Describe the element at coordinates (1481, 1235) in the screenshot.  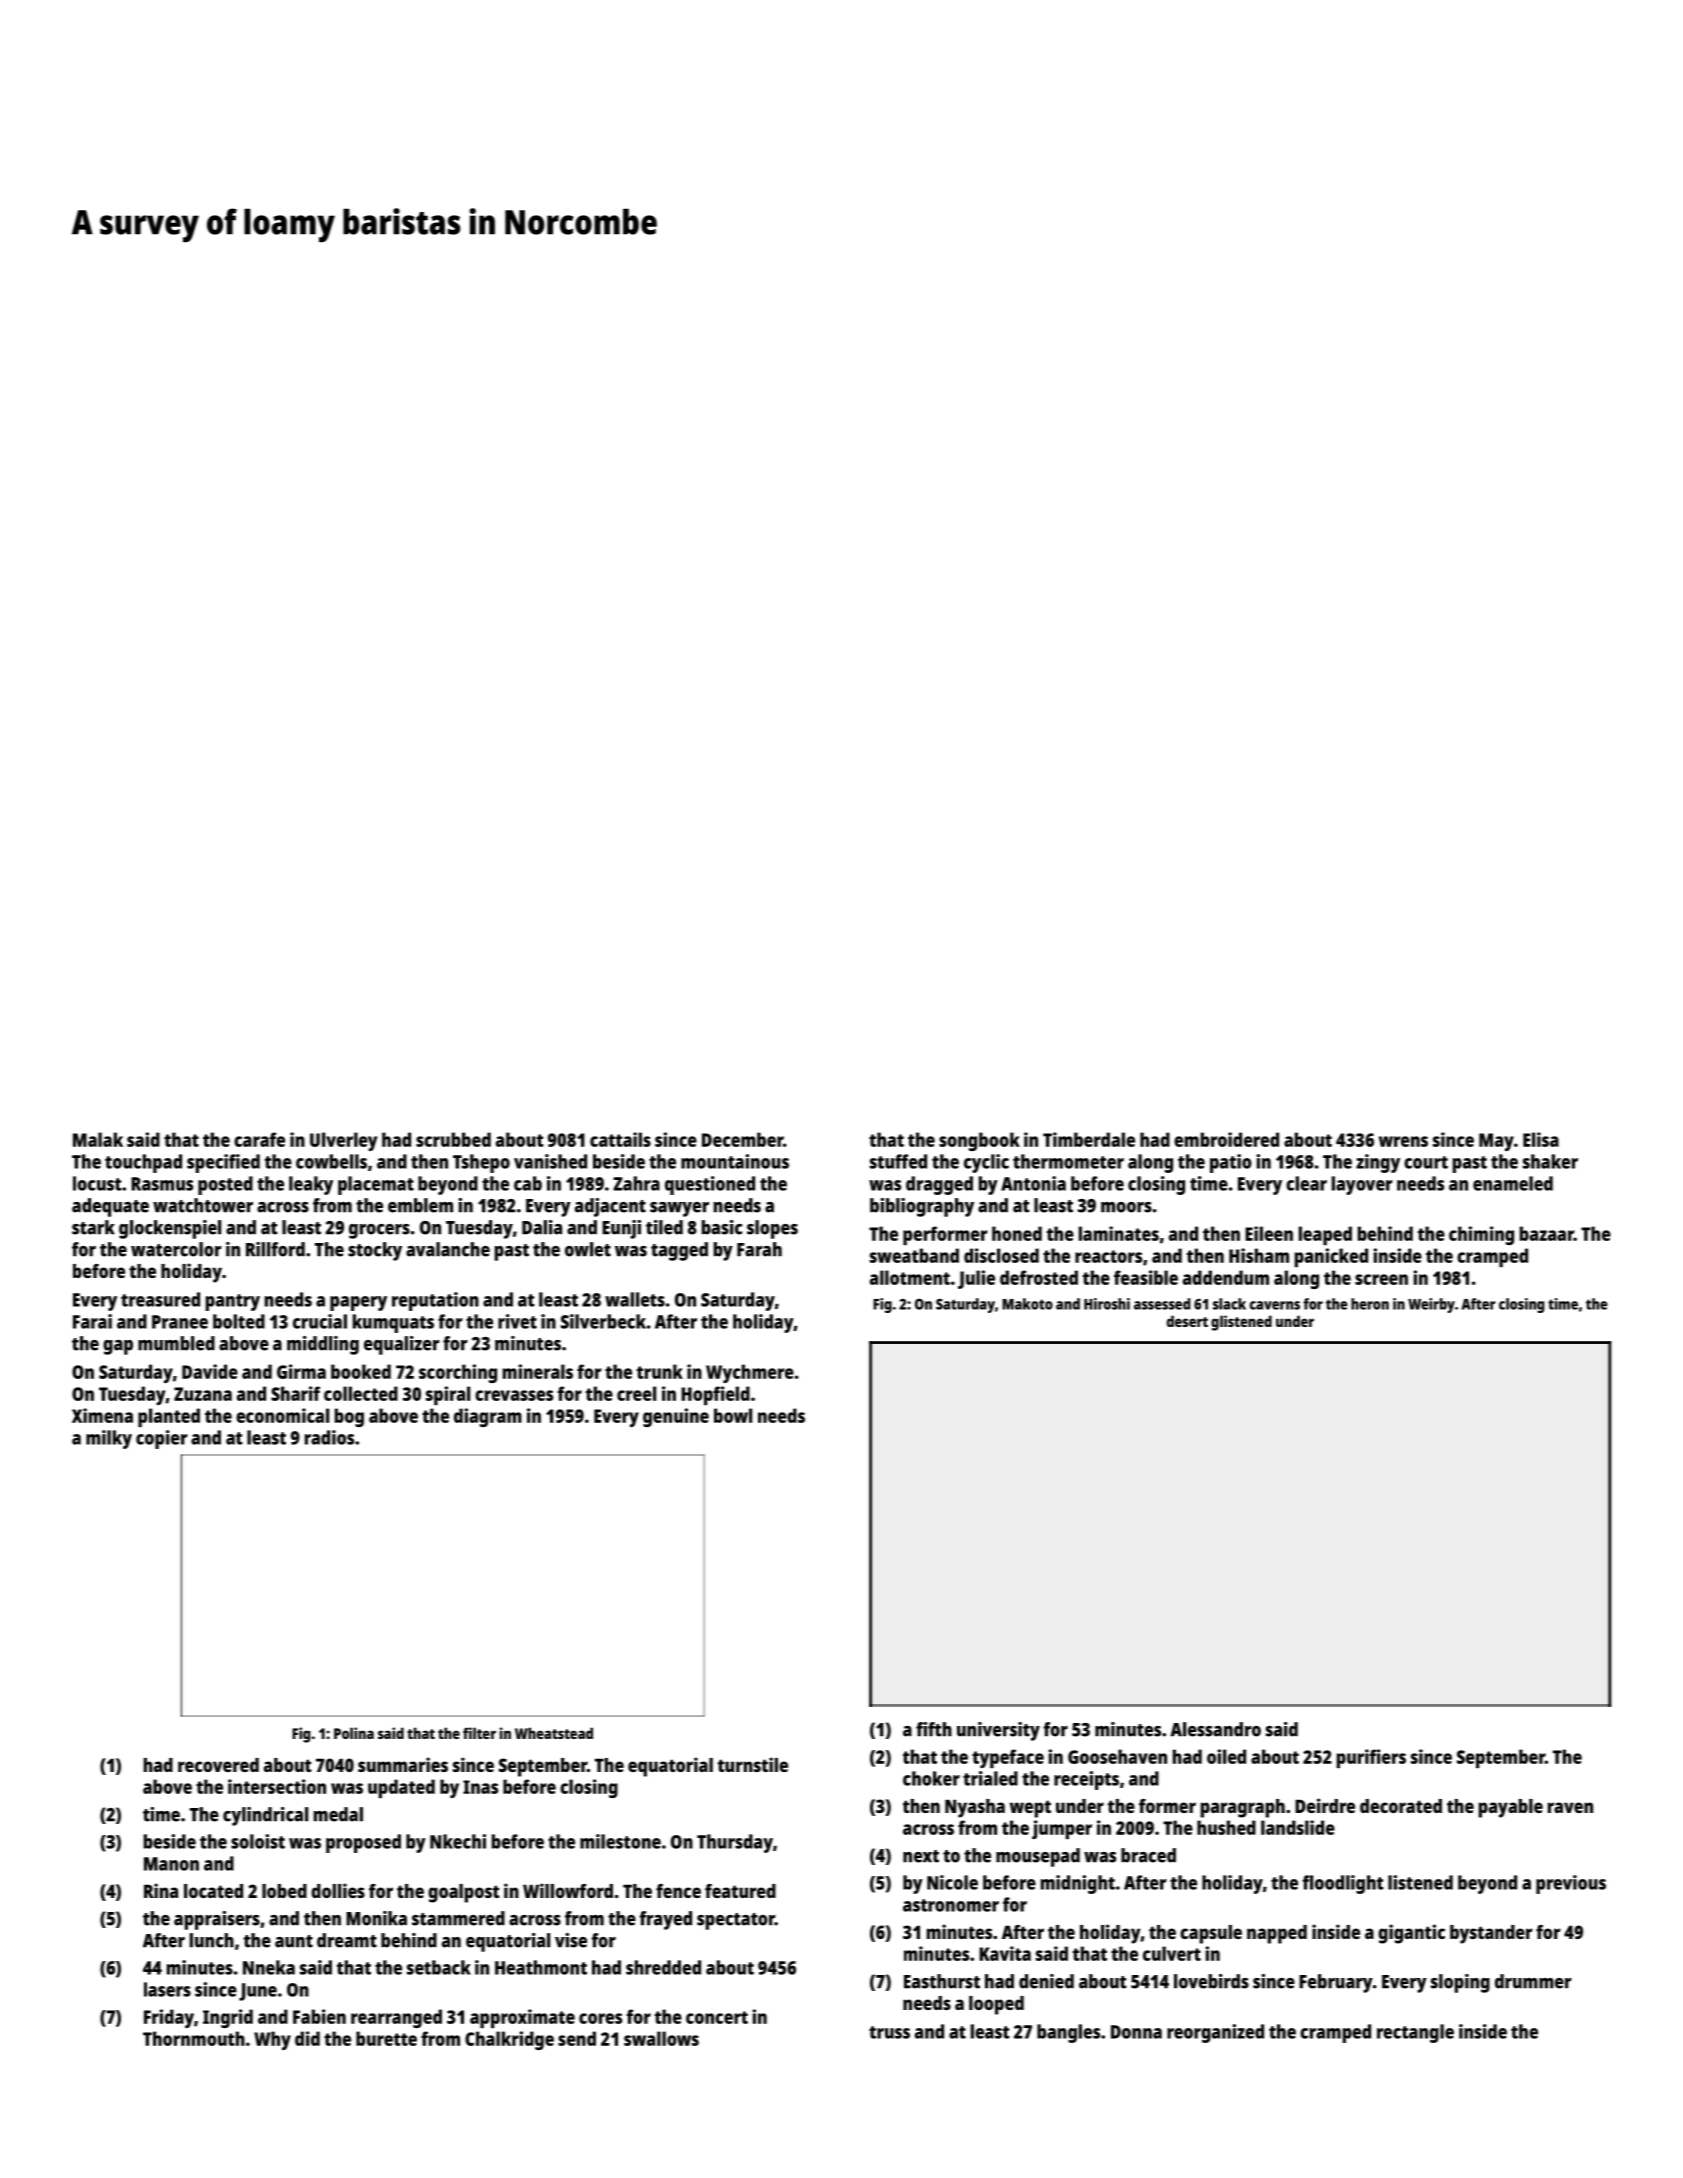
I see `chiming` at that location.
